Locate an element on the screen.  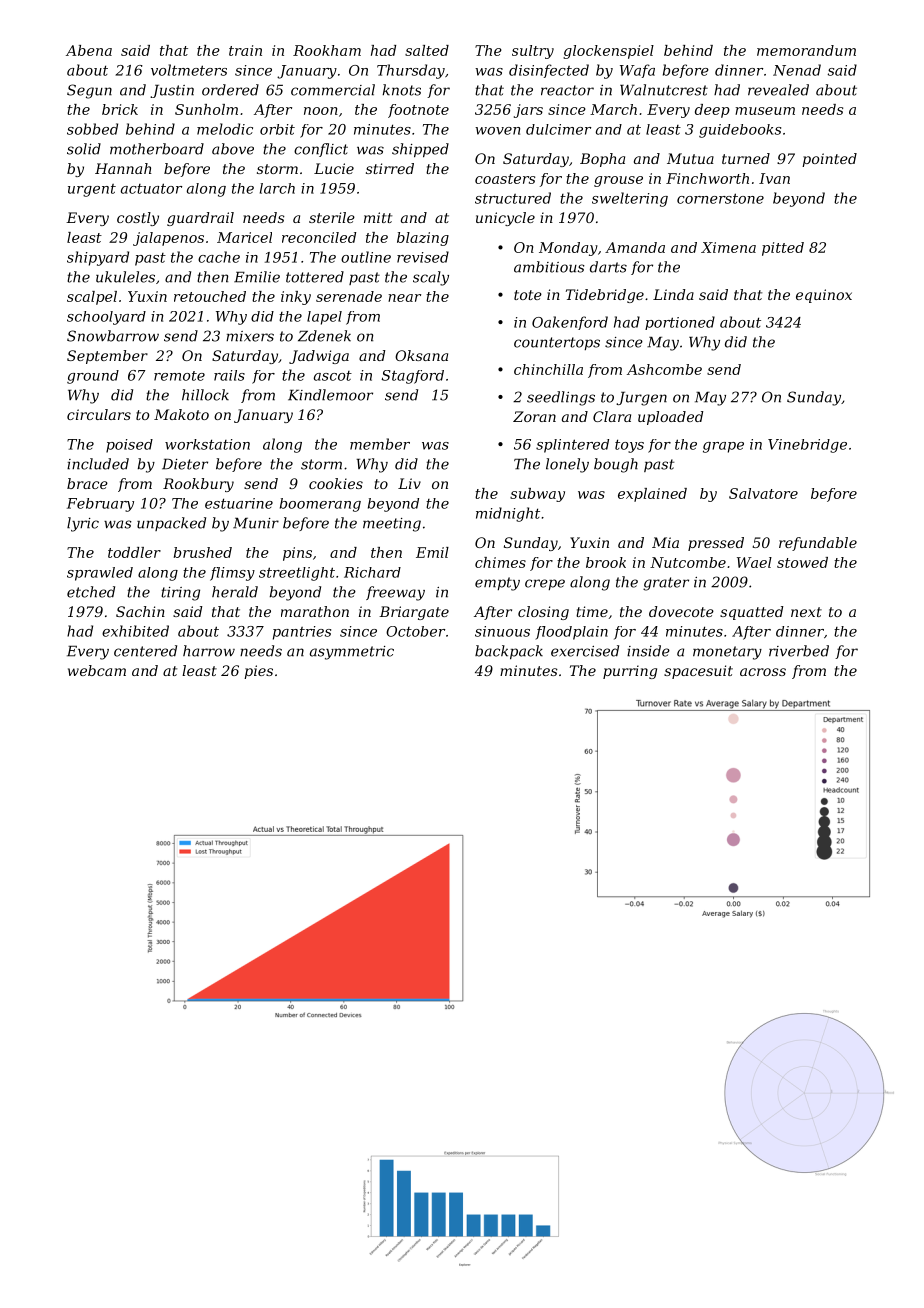
Zoran is located at coordinates (534, 416).
